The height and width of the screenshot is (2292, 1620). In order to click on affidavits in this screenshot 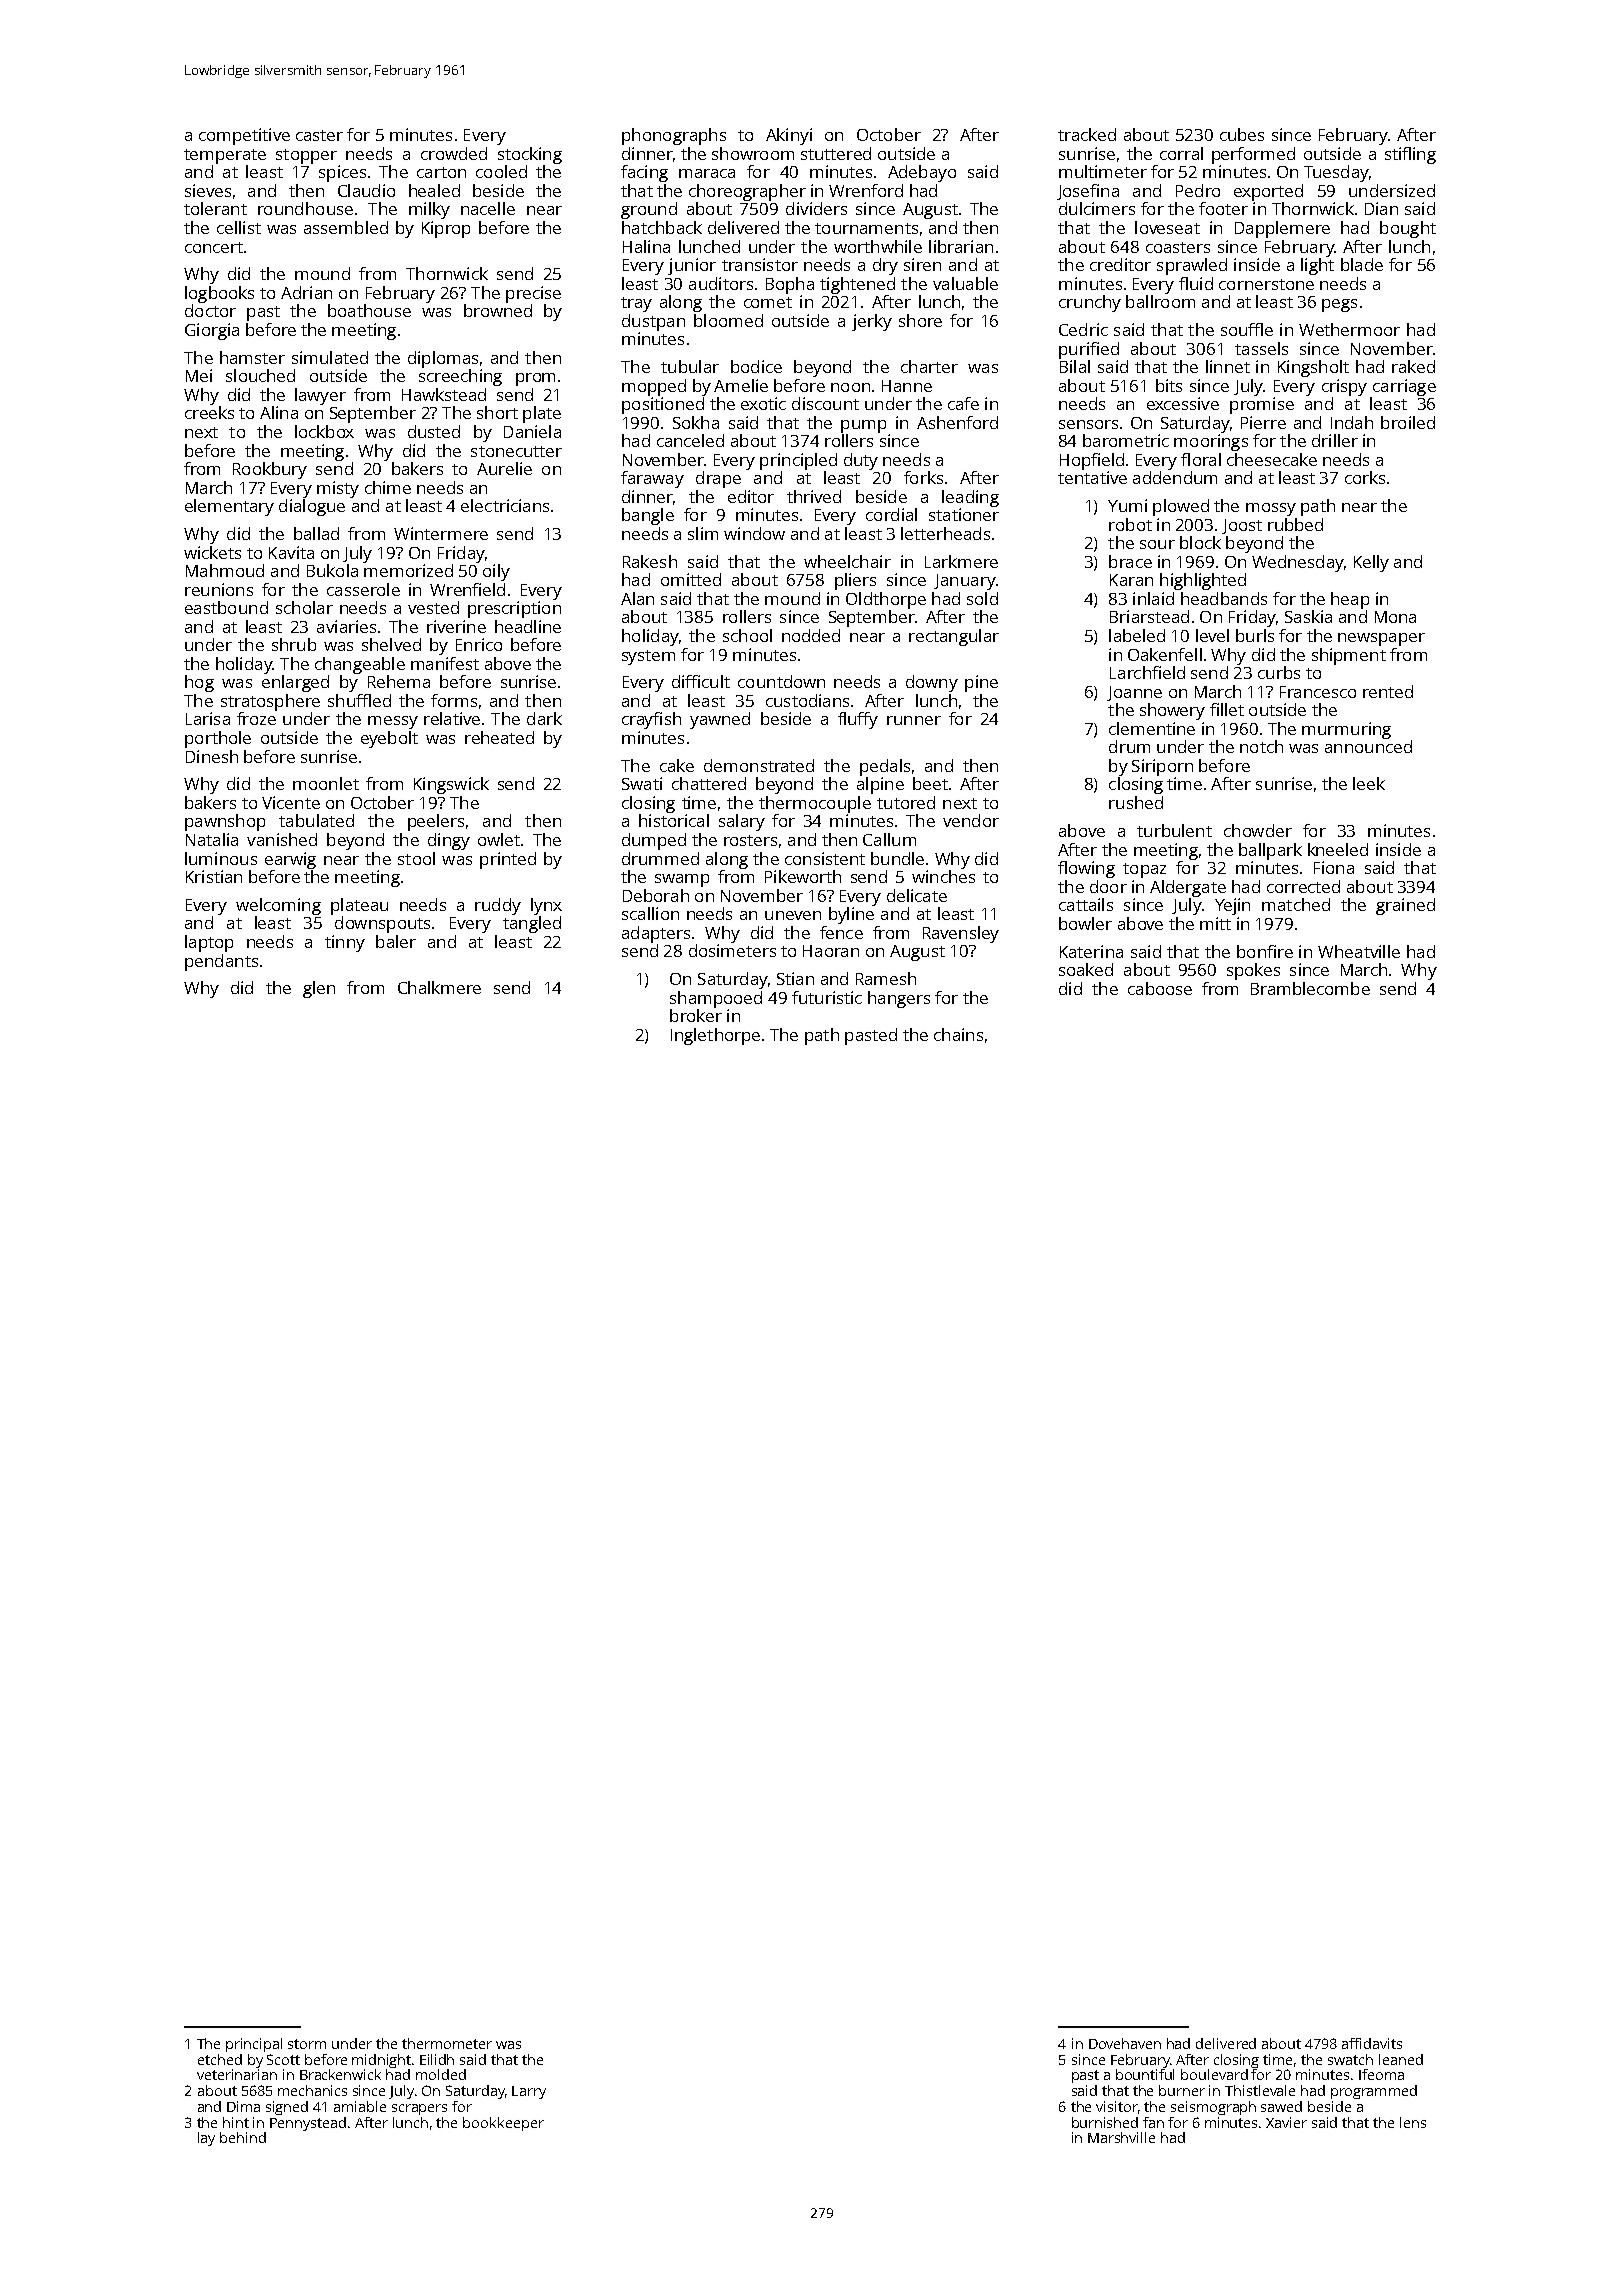, I will do `click(1372, 2043)`.
